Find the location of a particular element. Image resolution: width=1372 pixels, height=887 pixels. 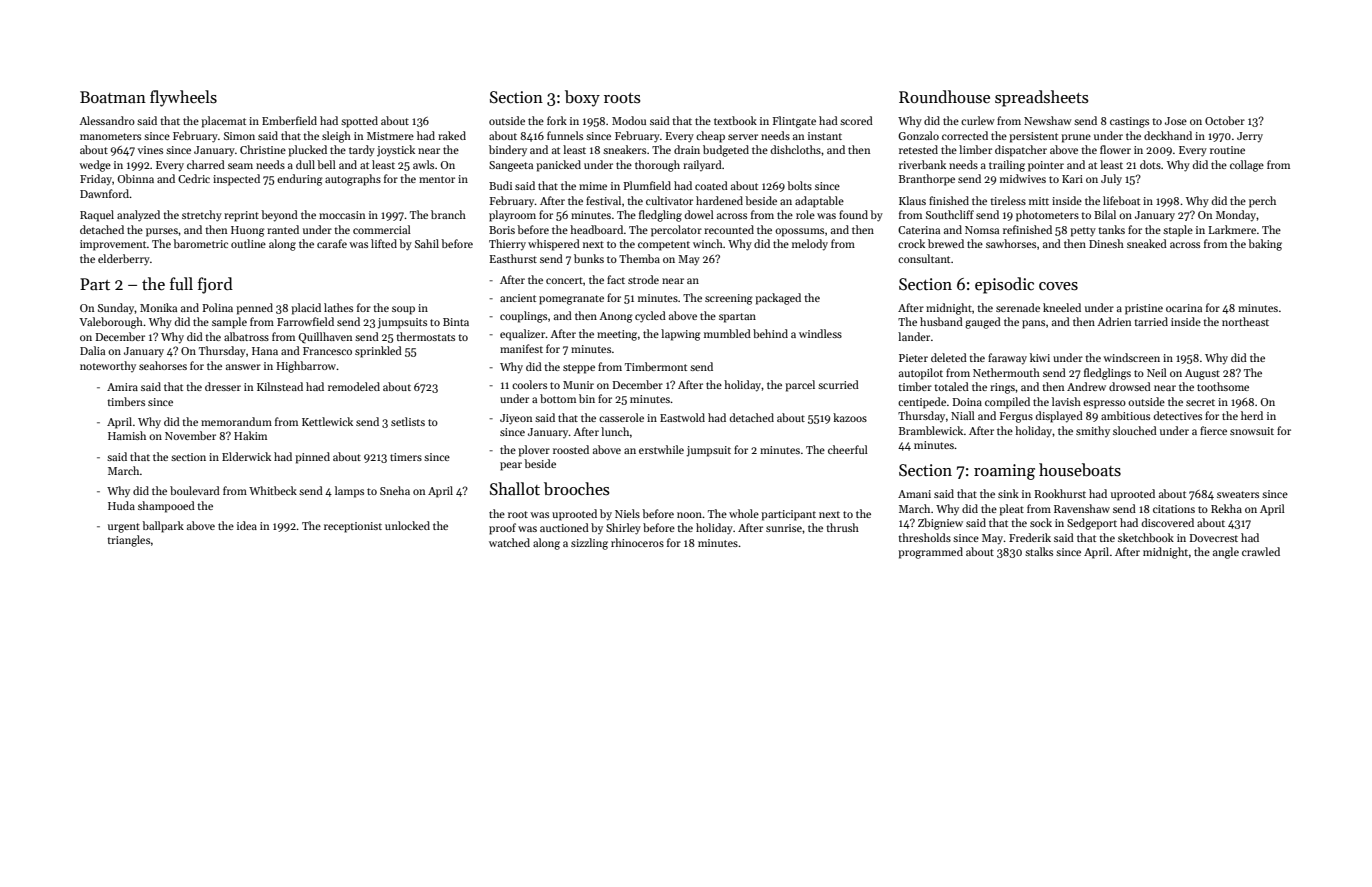

Hamish is located at coordinates (127, 435).
